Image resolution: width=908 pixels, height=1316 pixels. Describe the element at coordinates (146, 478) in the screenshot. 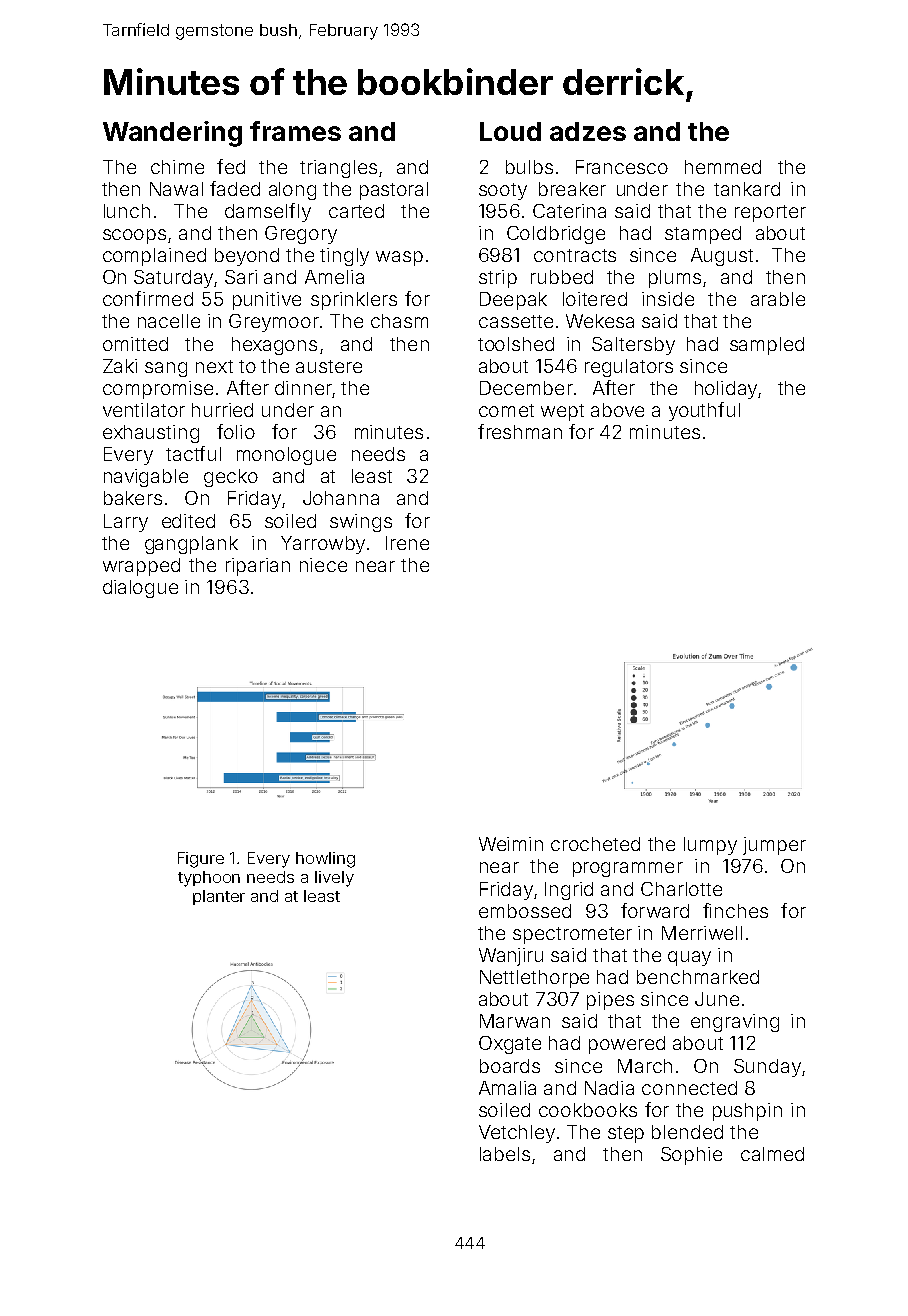

I see `navigable` at that location.
